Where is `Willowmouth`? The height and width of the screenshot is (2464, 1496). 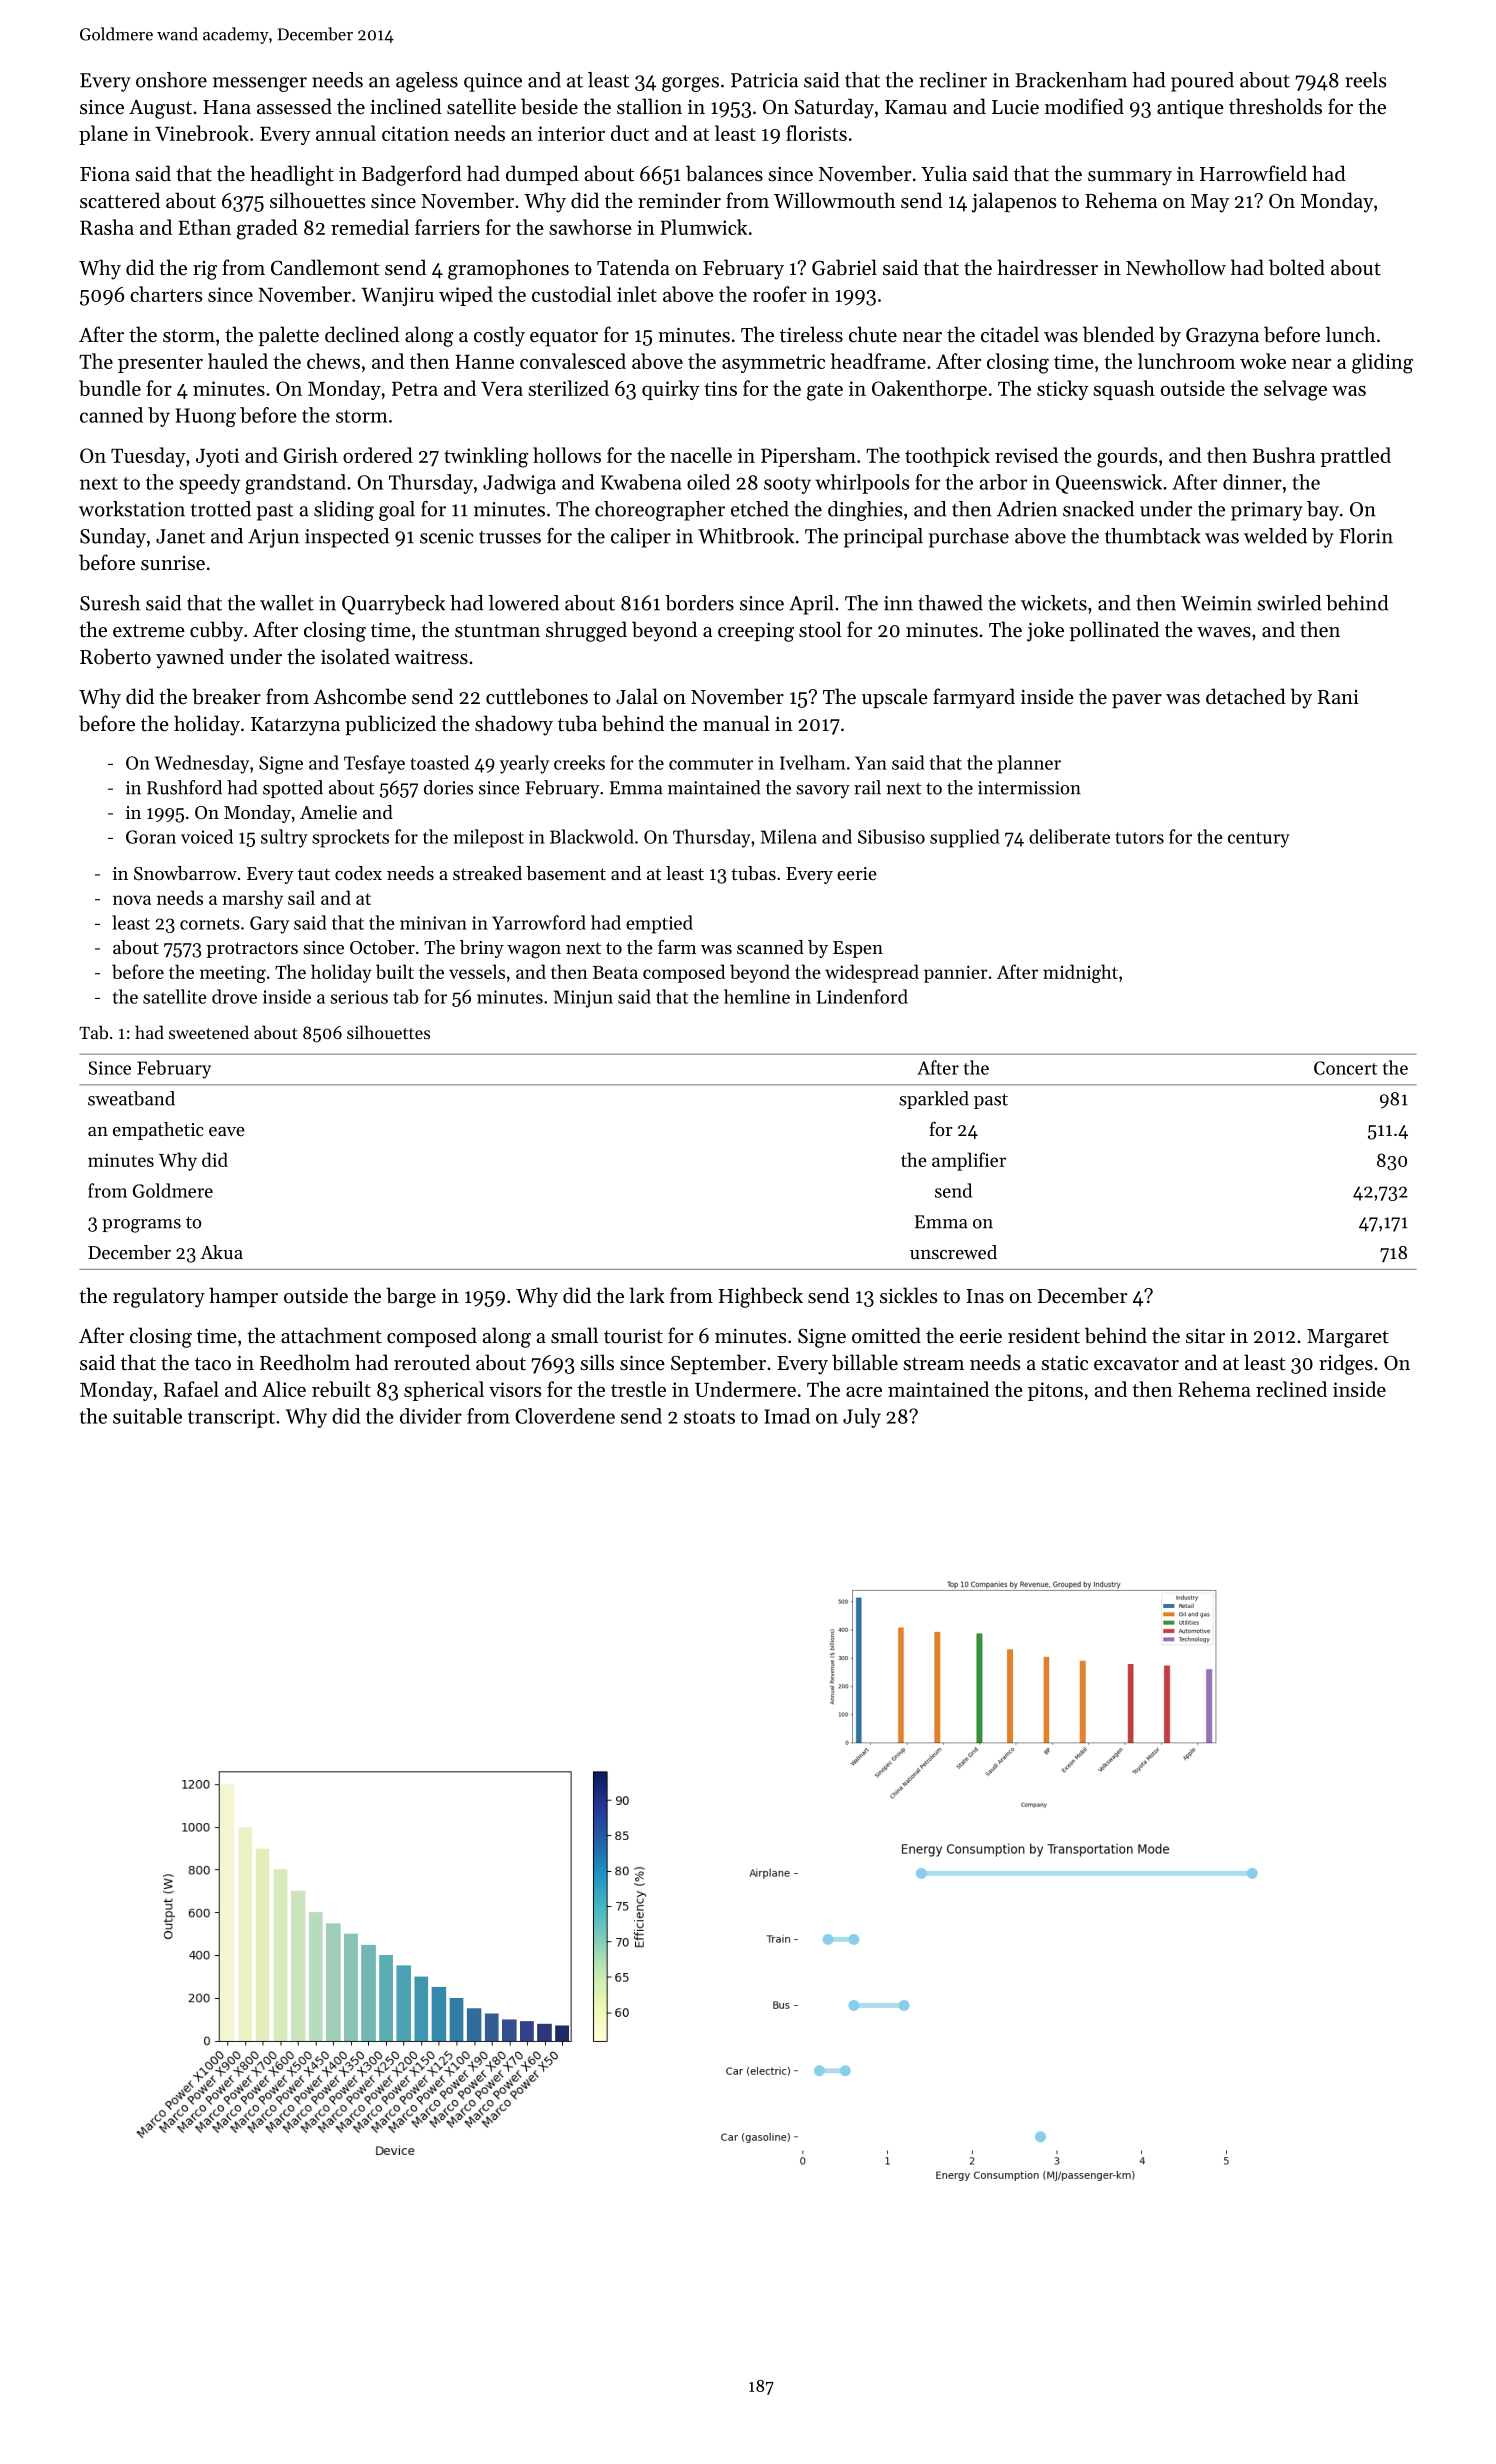 Willowmouth is located at coordinates (835, 200).
